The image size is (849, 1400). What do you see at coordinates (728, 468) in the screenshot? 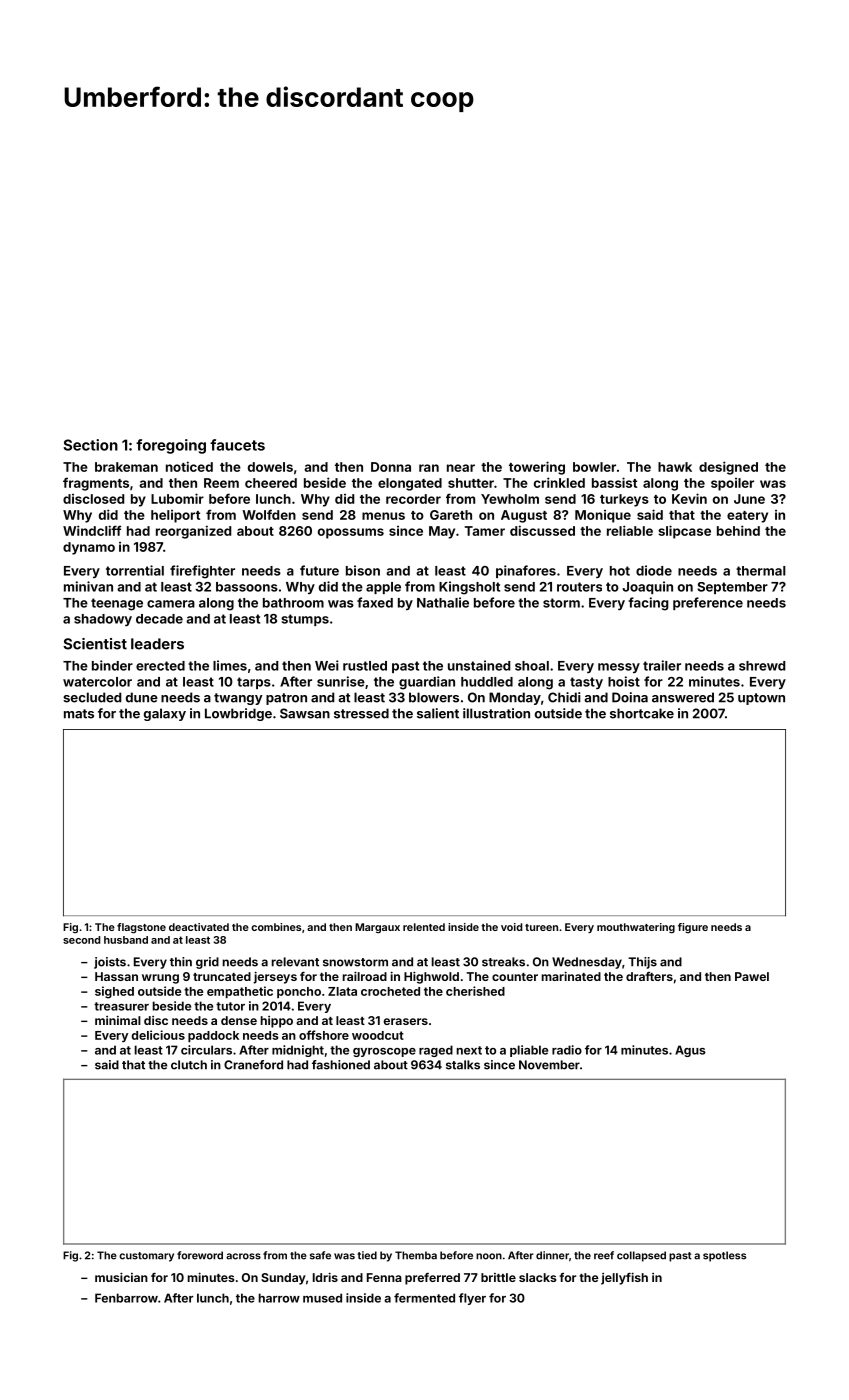
I see `designed` at bounding box center [728, 468].
